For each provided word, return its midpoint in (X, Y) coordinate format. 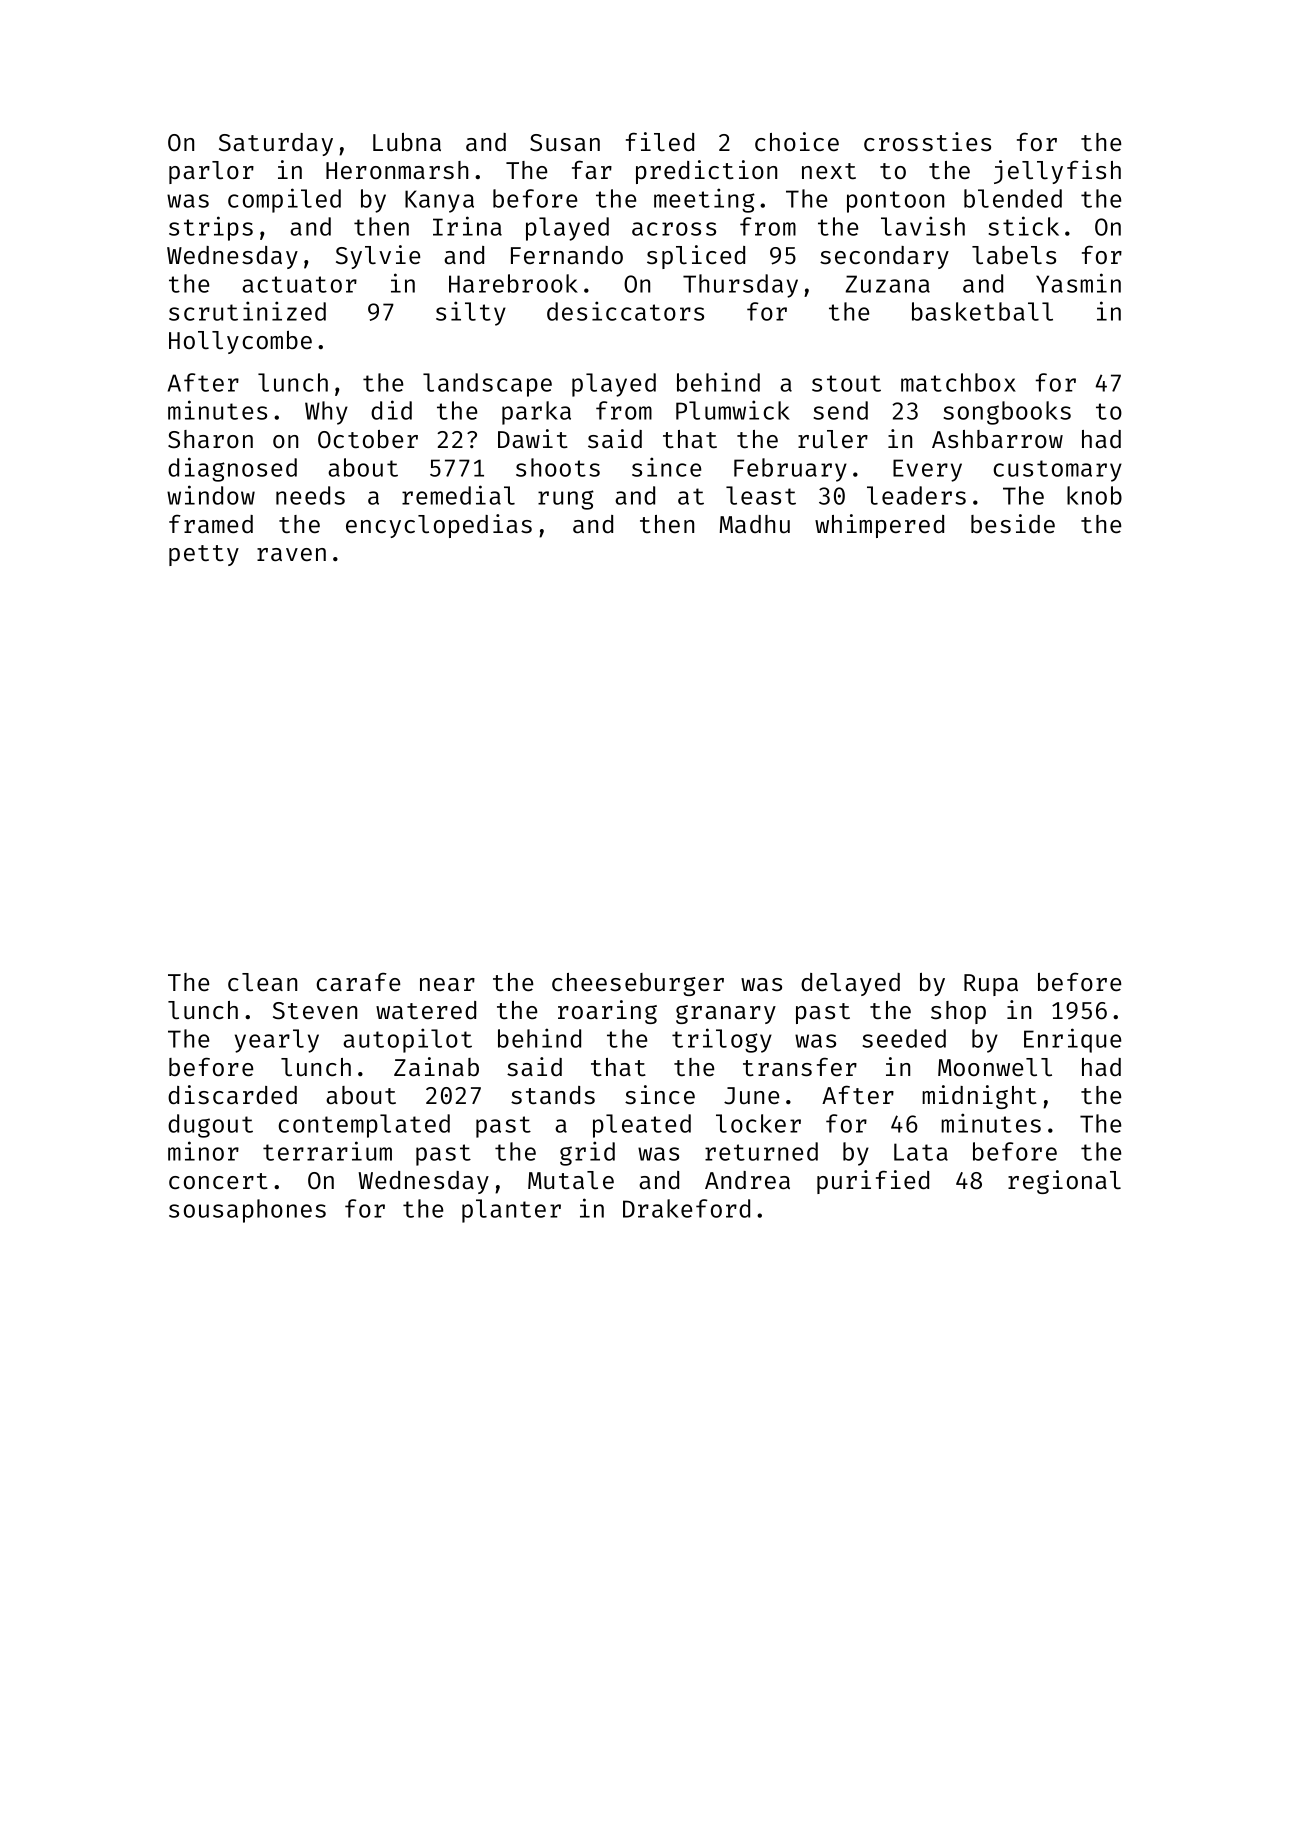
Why (326, 413)
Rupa (991, 985)
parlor (211, 172)
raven (291, 554)
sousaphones (247, 1211)
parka (536, 413)
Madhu (755, 524)
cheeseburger (638, 984)
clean (262, 982)
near (447, 984)
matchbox (958, 382)
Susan (565, 143)
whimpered (879, 526)
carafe (358, 981)
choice (797, 141)
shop (958, 1012)
